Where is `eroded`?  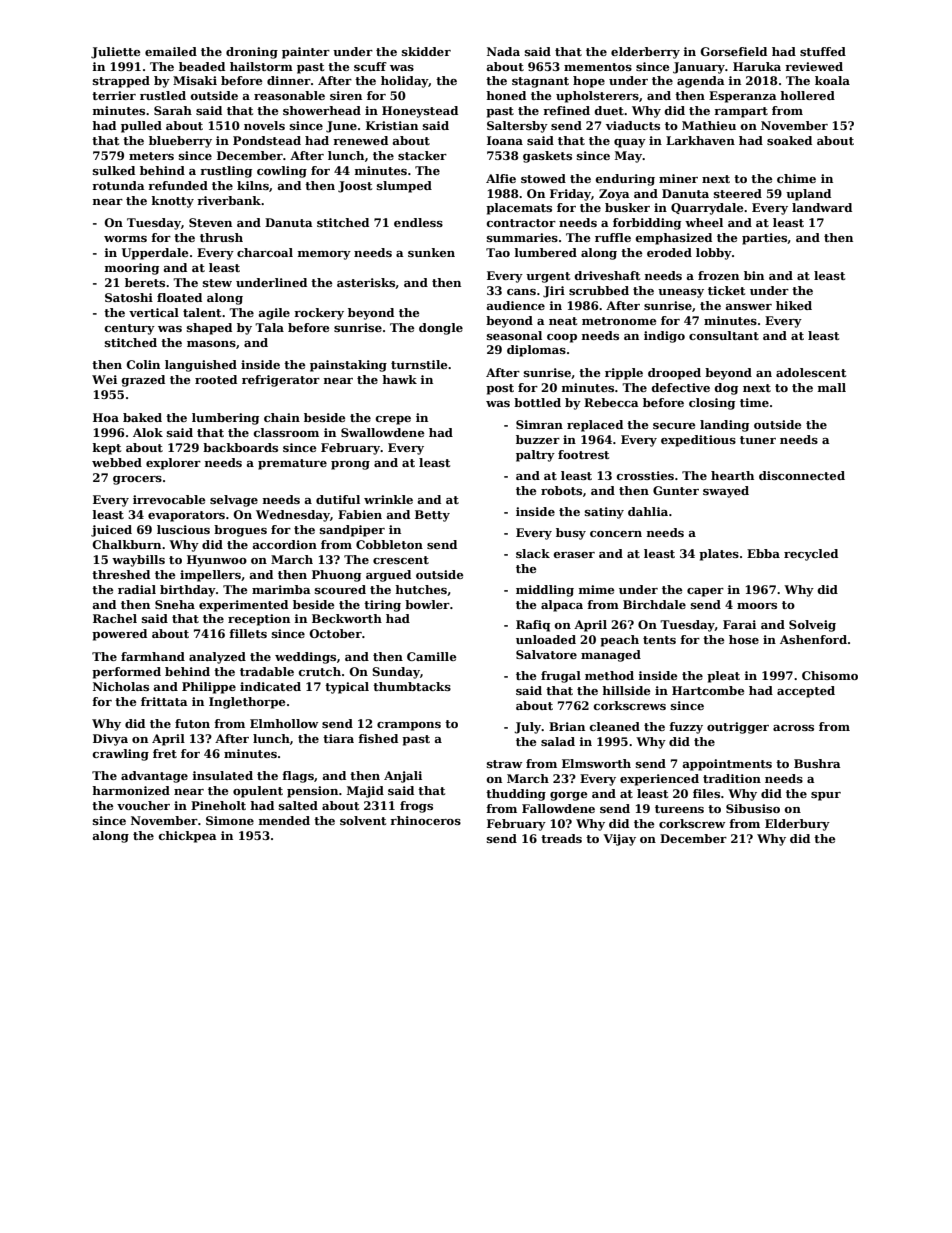
eroded is located at coordinates (669, 252).
